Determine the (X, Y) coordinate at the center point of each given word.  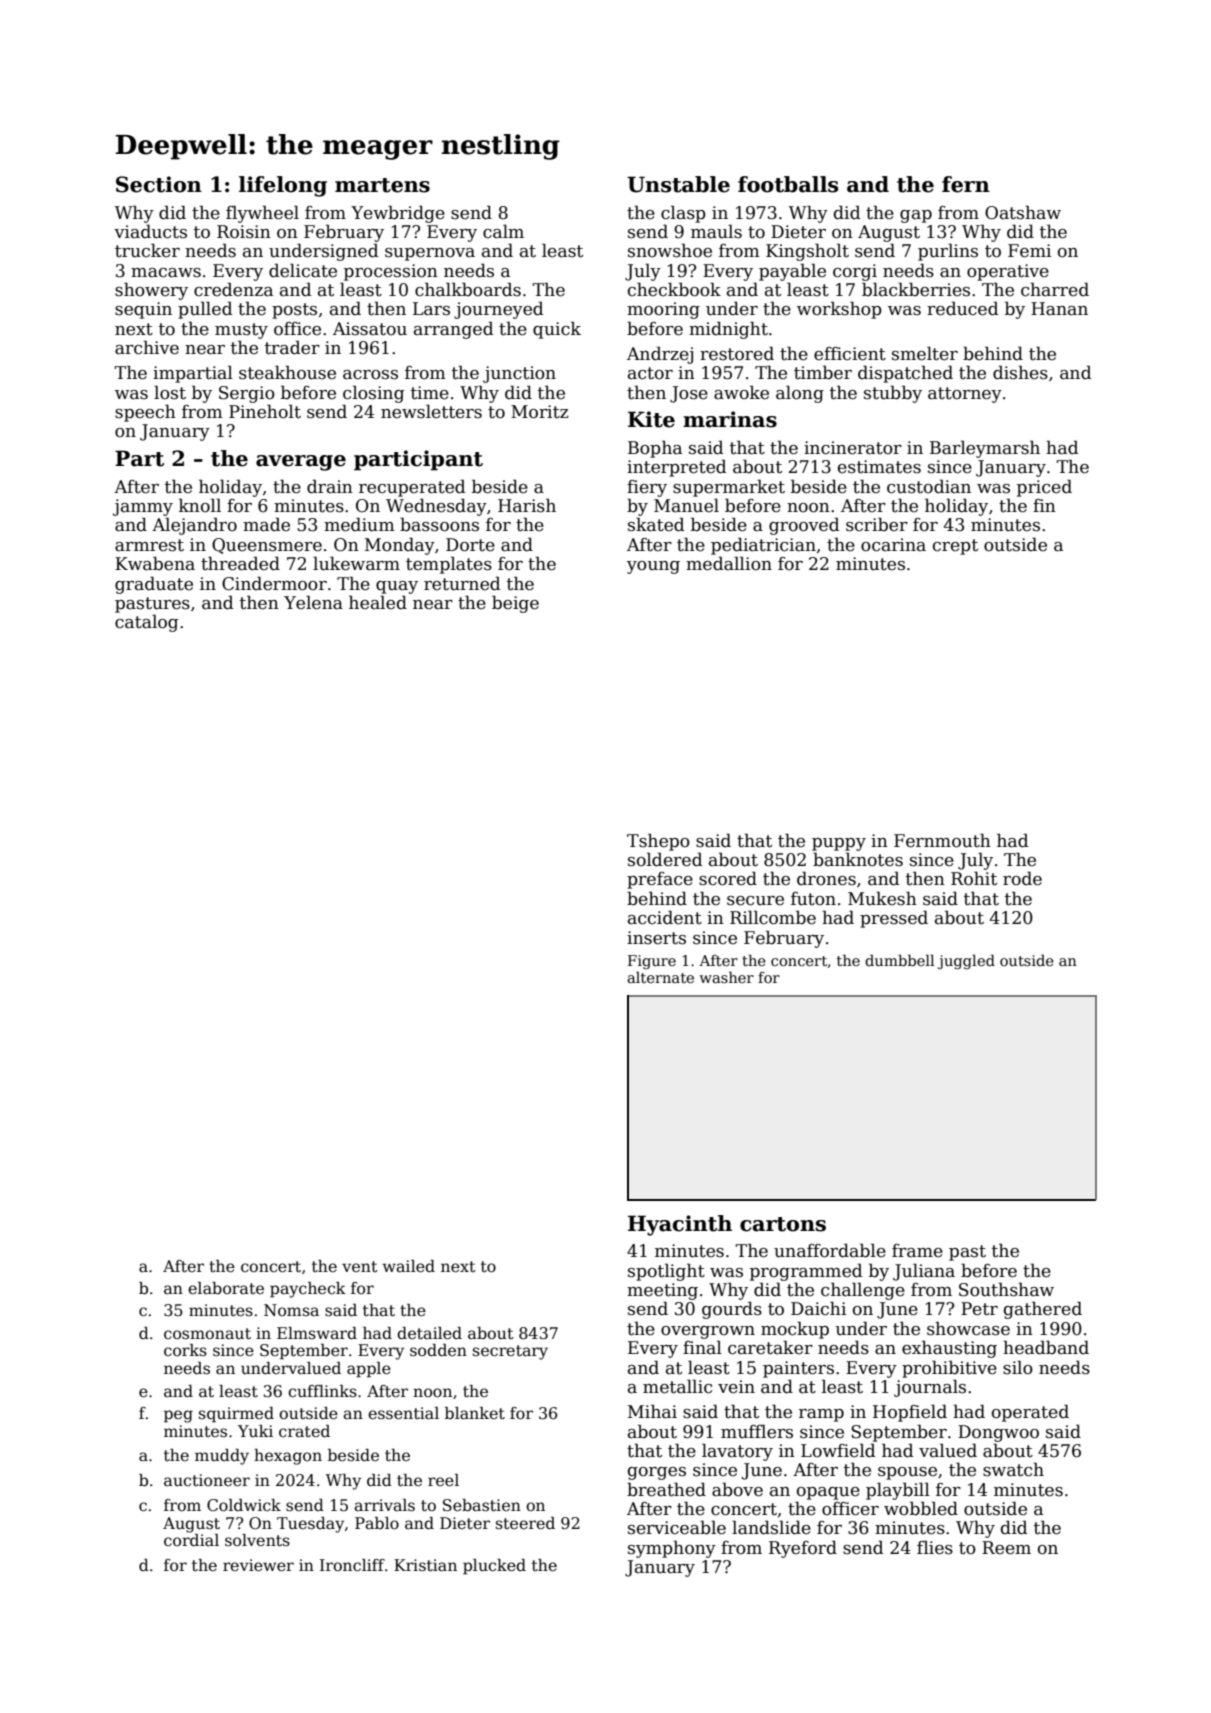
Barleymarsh (985, 449)
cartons (783, 1224)
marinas (730, 419)
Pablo (377, 1523)
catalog (147, 623)
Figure (652, 962)
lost (170, 392)
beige (515, 604)
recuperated (412, 488)
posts (294, 311)
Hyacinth (680, 1225)
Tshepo (658, 842)
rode (1022, 878)
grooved (804, 526)
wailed (408, 1266)
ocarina (893, 545)
